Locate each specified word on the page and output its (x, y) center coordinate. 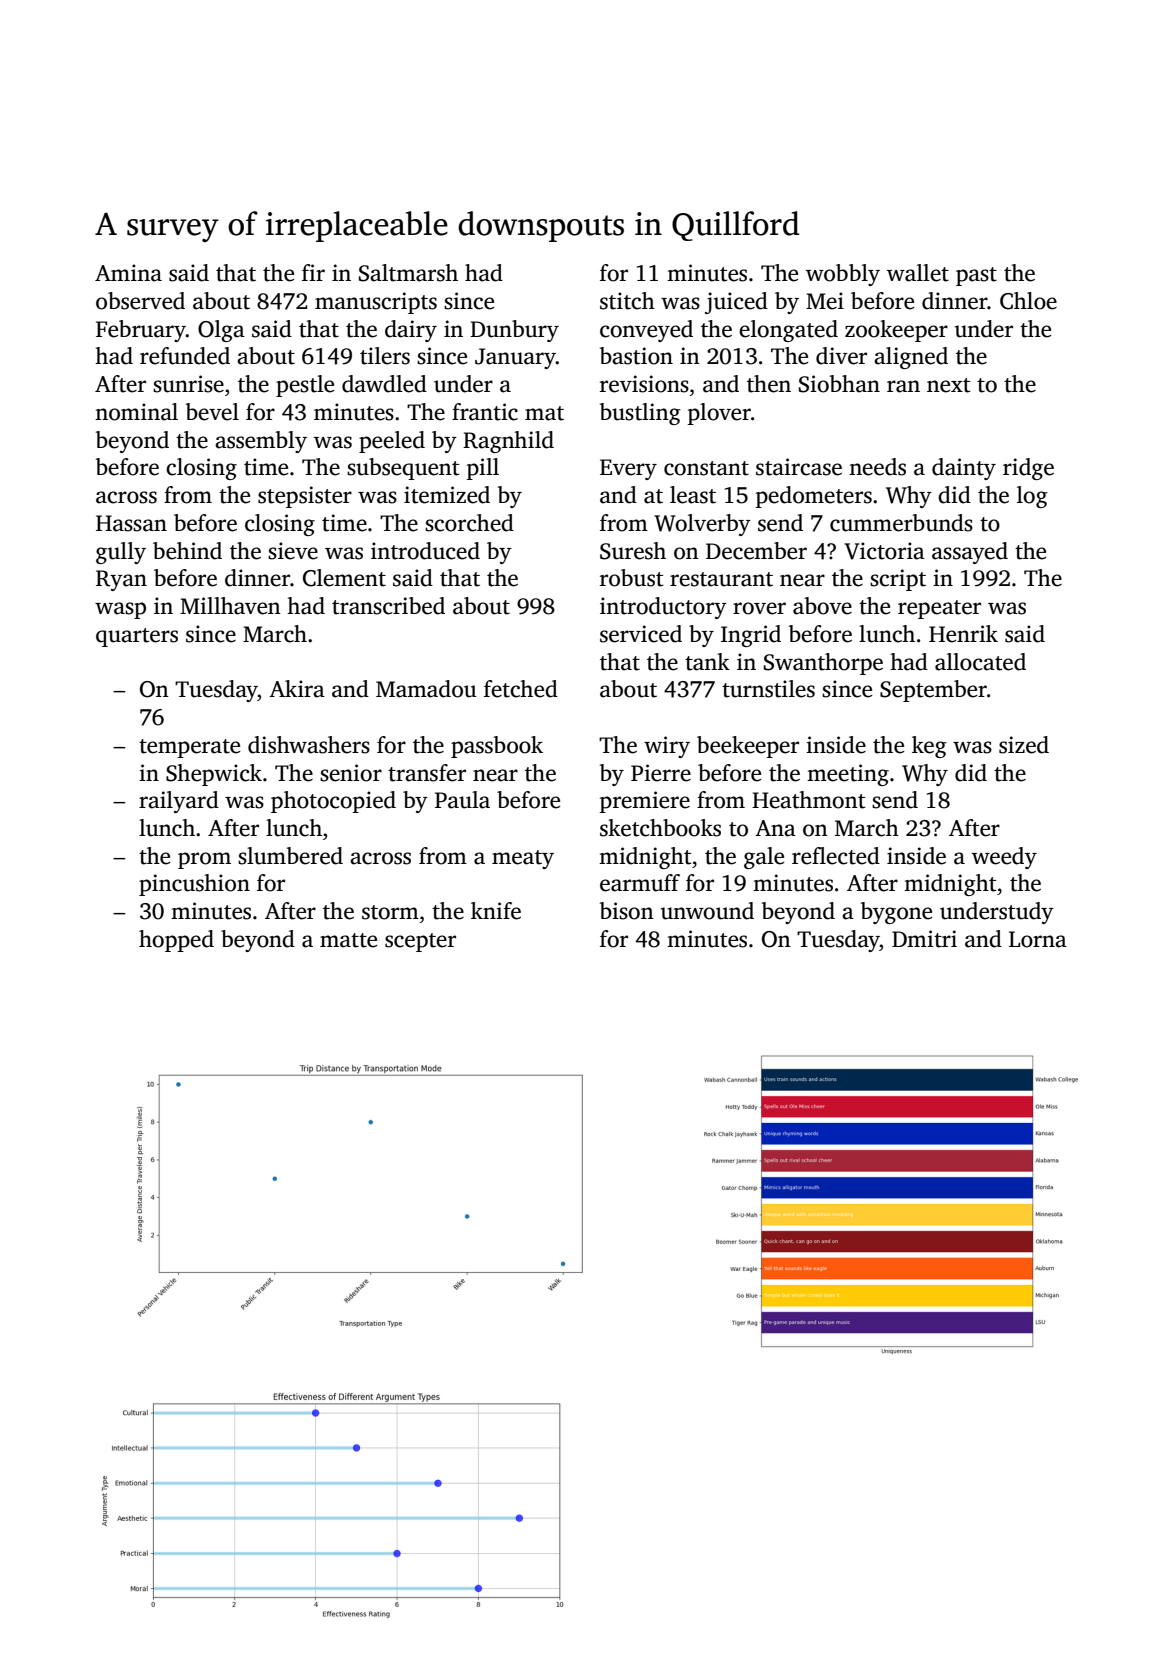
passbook (497, 747)
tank (707, 662)
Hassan (131, 523)
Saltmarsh (408, 273)
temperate (189, 748)
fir (313, 272)
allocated (980, 662)
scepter (420, 942)
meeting (848, 775)
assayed (970, 553)
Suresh (633, 551)
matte (348, 940)
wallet (918, 273)
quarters (137, 637)
